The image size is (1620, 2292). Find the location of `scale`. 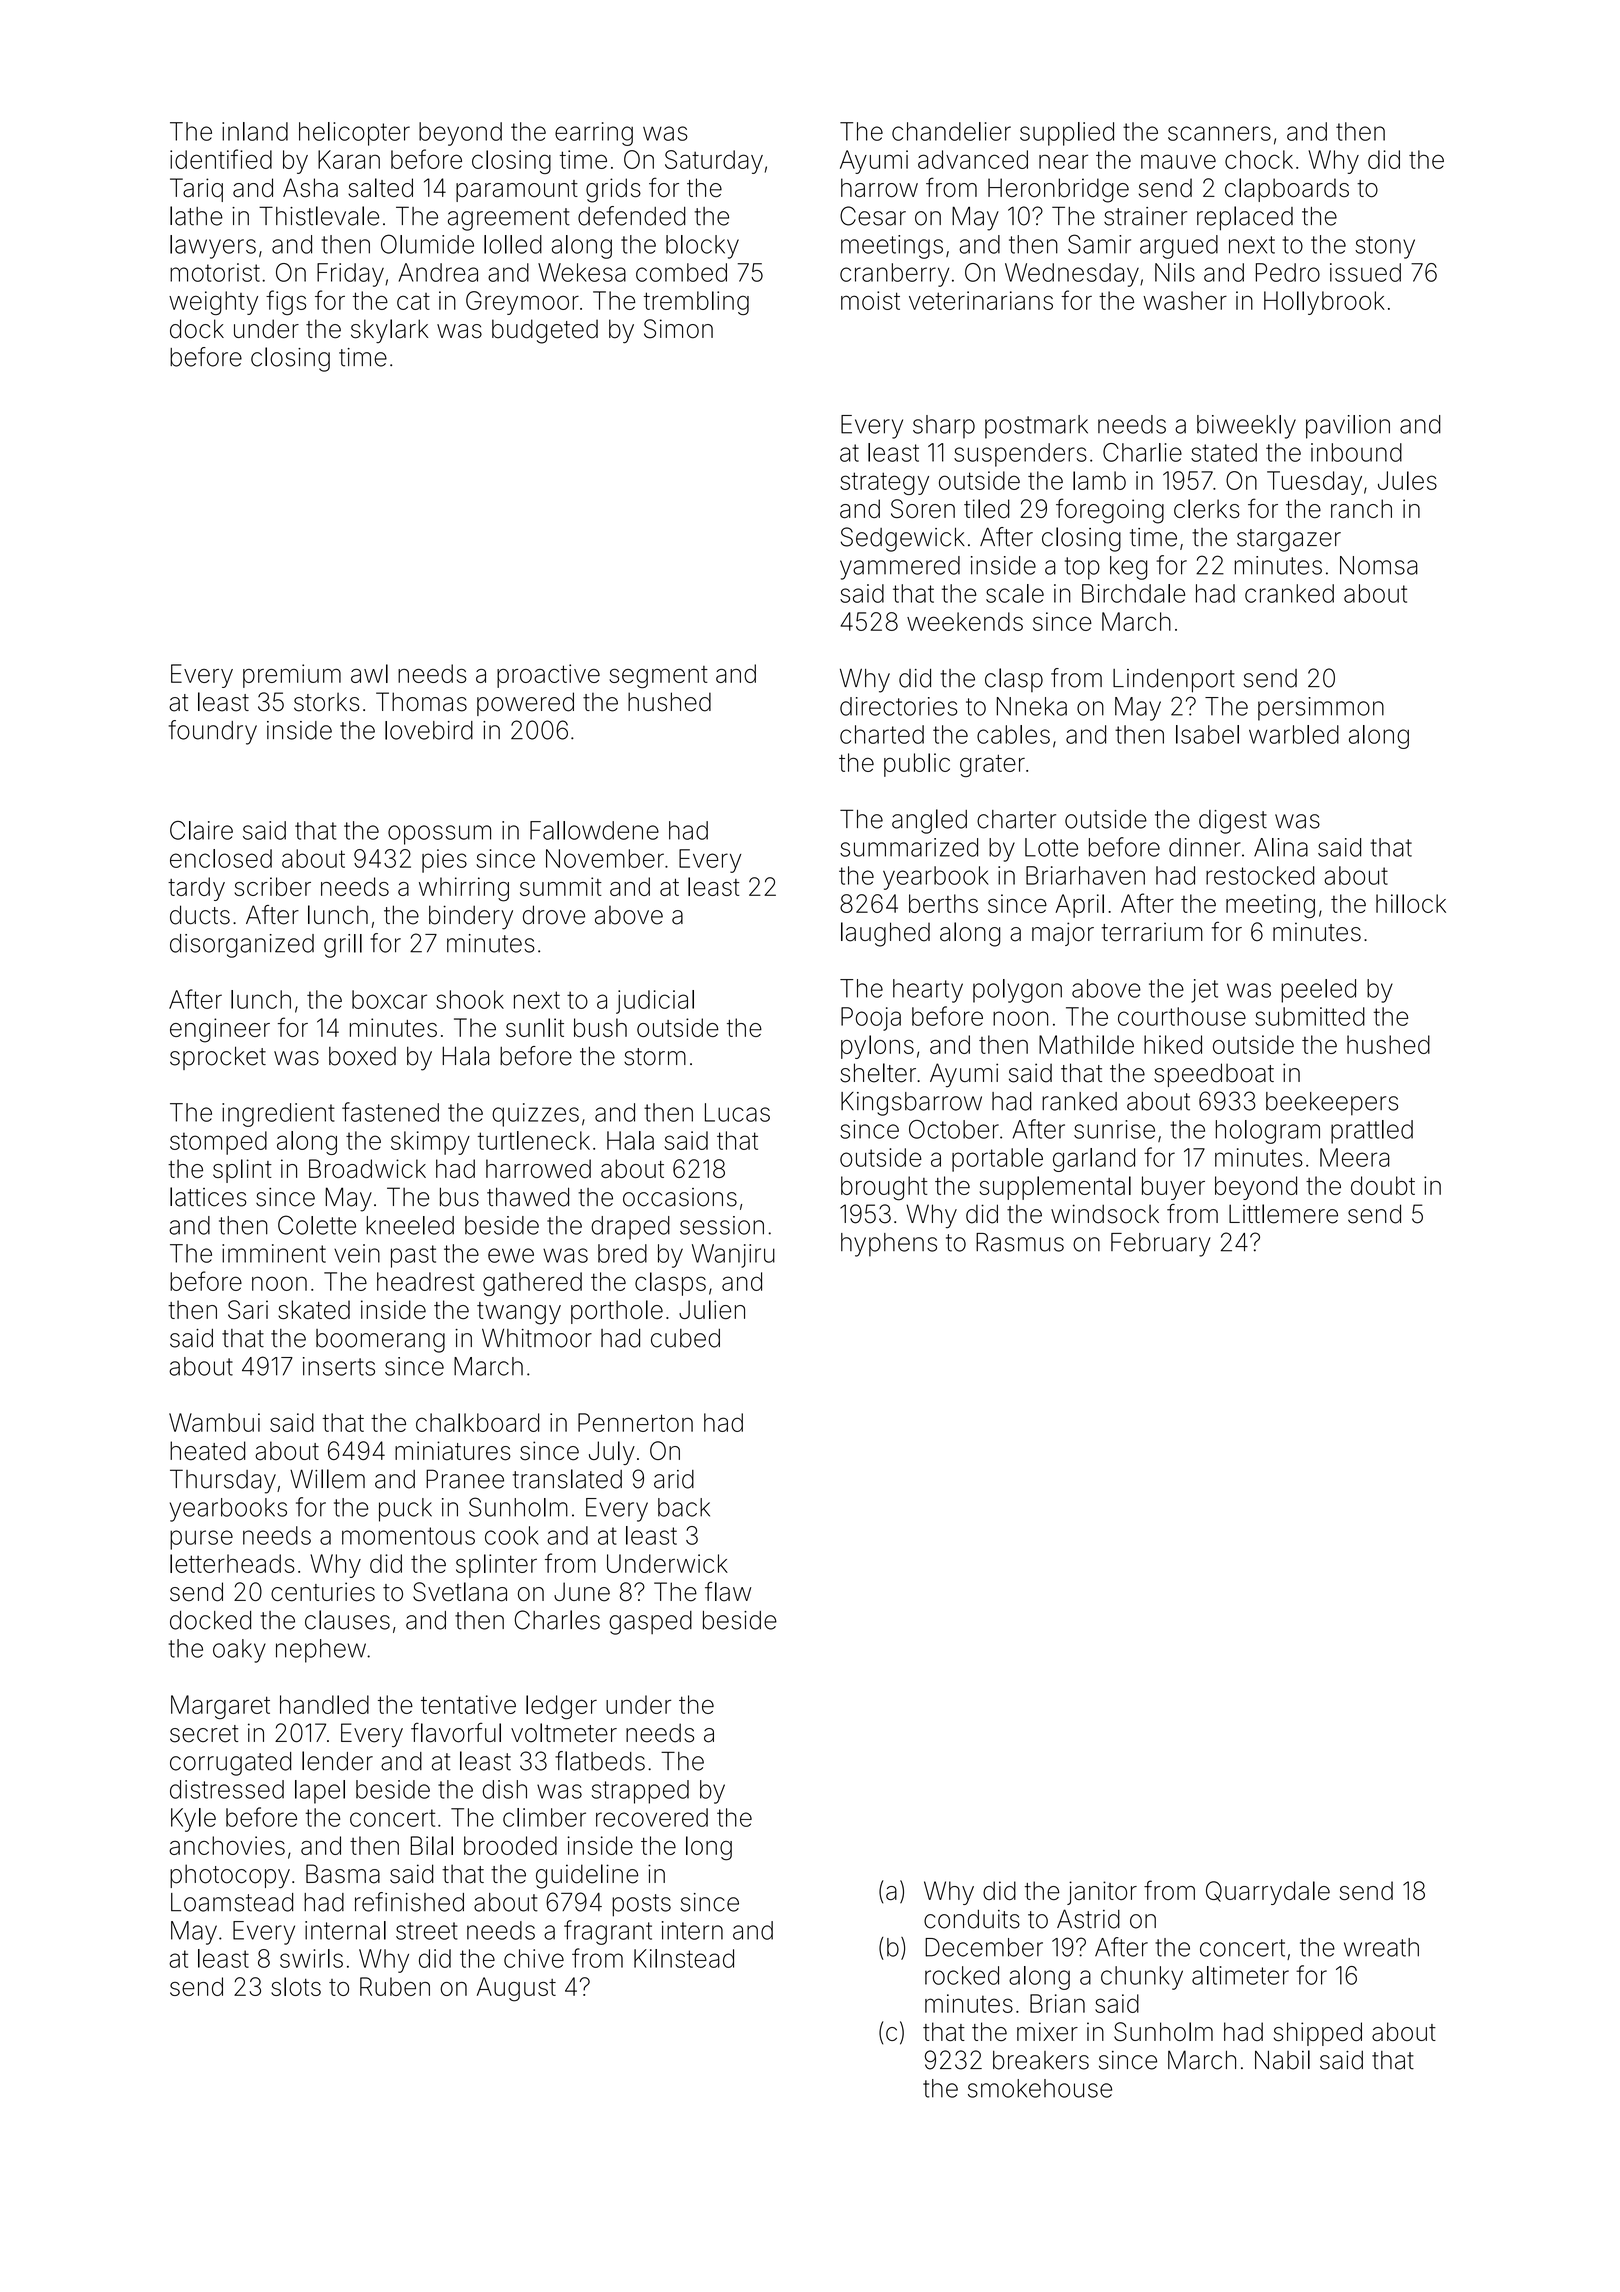

scale is located at coordinates (1015, 593).
